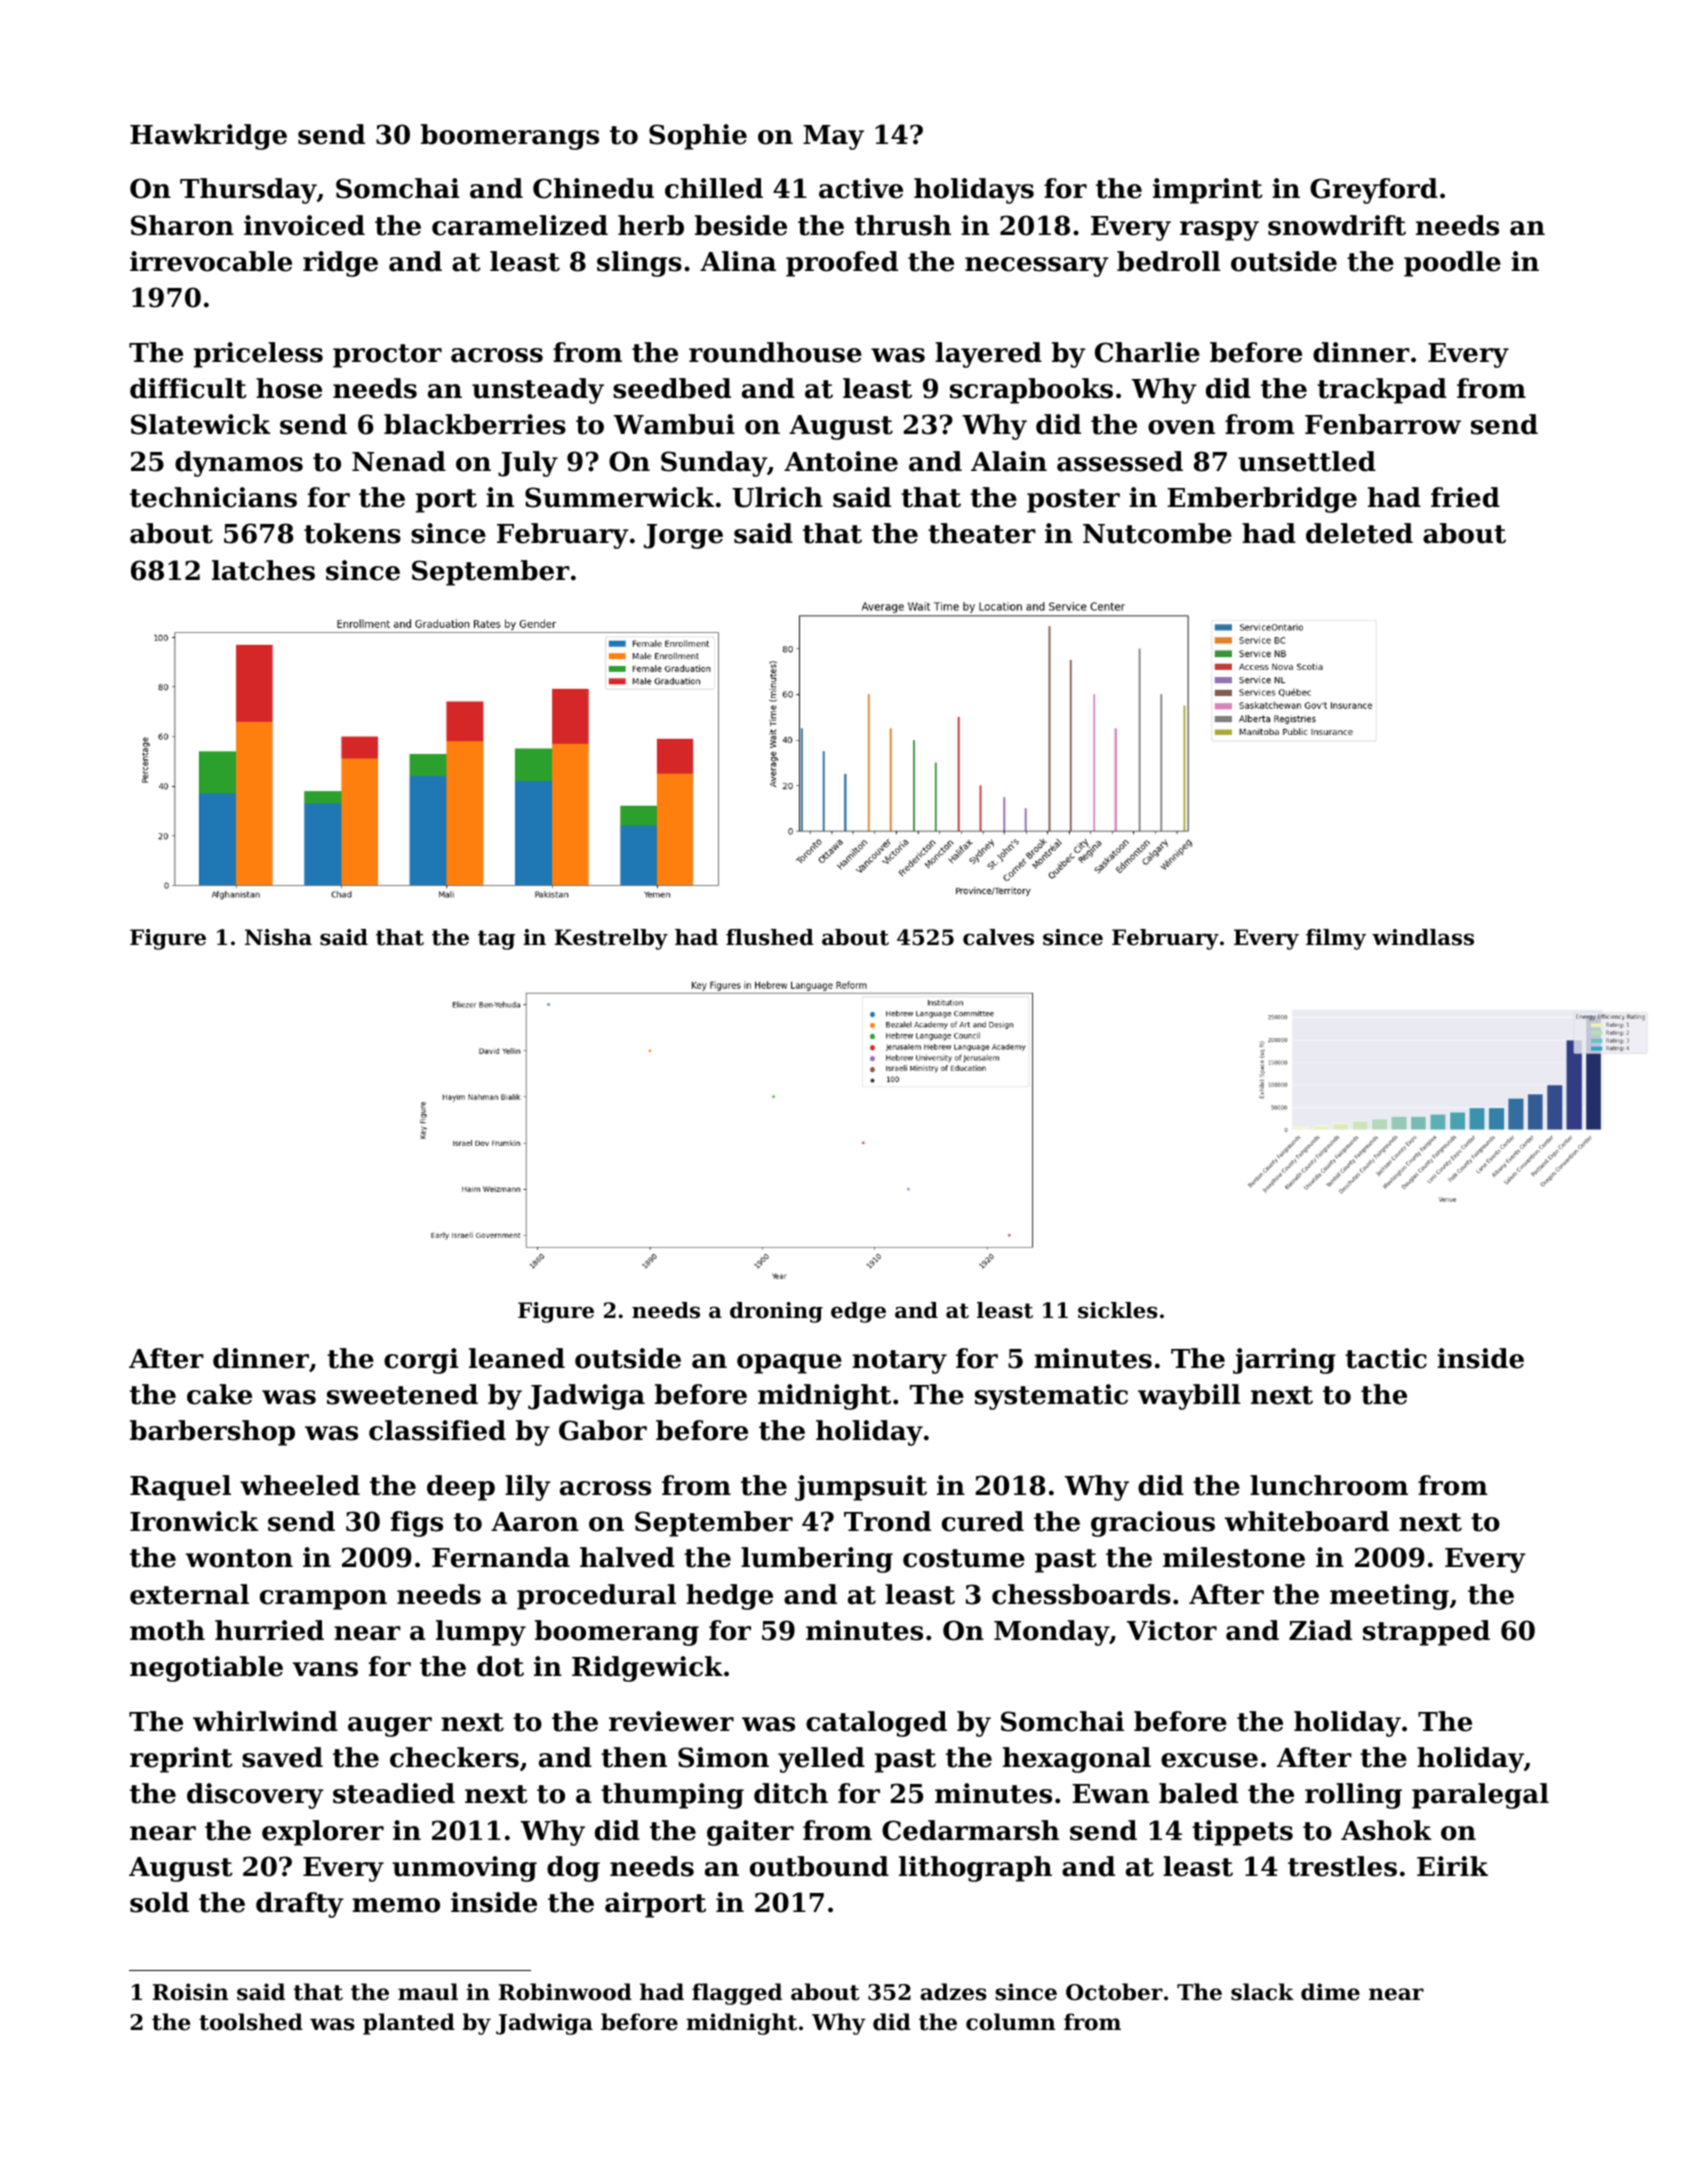  What do you see at coordinates (737, 1994) in the screenshot?
I see `flagged` at bounding box center [737, 1994].
